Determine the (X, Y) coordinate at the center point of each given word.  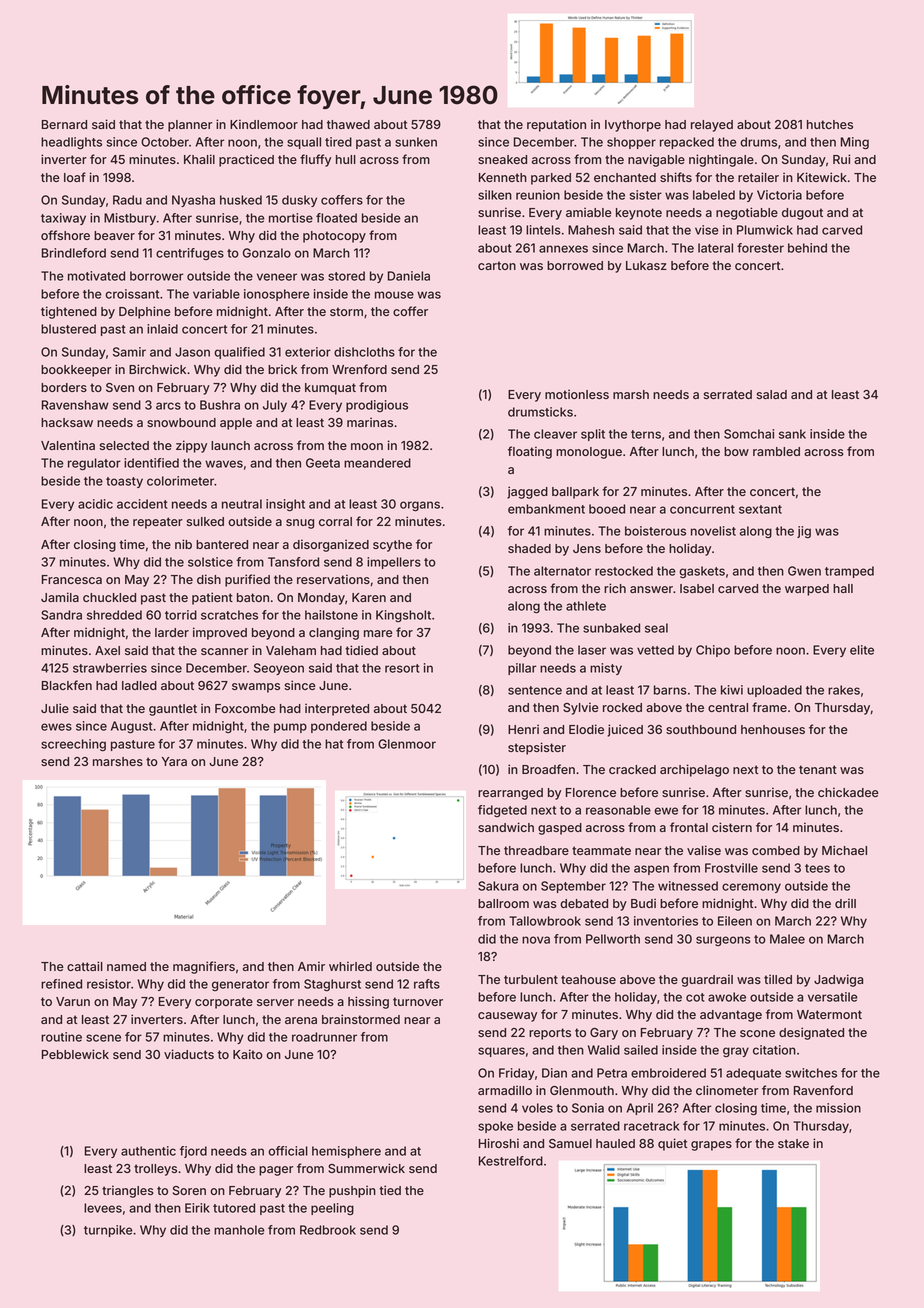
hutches (830, 124)
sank (792, 434)
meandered (377, 463)
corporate (224, 1003)
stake (793, 1143)
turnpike (108, 1231)
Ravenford (823, 1090)
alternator (562, 571)
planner (190, 126)
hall (843, 588)
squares (501, 1052)
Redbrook (328, 1230)
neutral (242, 504)
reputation (556, 125)
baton (253, 597)
